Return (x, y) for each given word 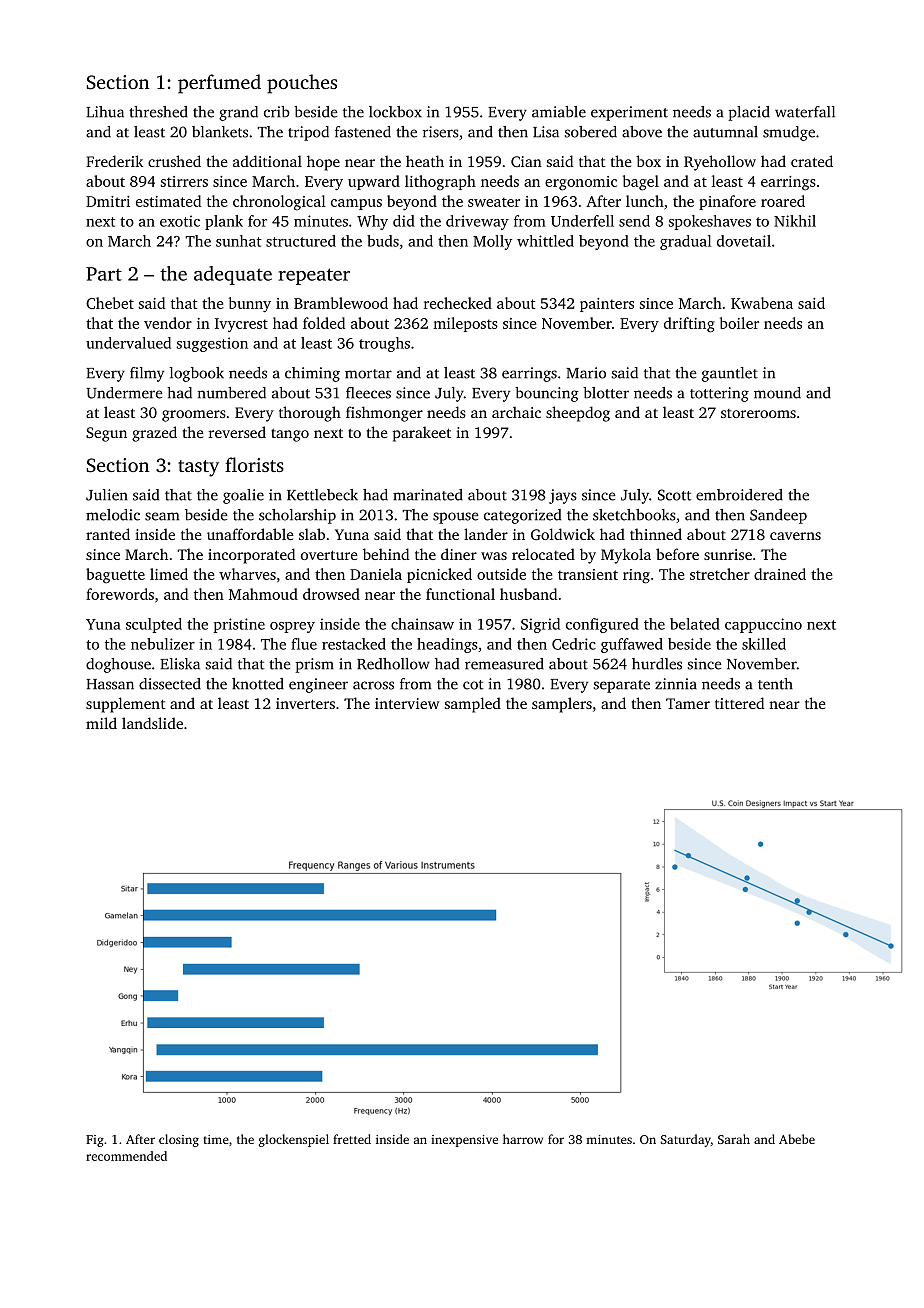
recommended (126, 1156)
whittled (545, 241)
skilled (764, 644)
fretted (352, 1139)
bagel (641, 183)
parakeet (422, 434)
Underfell (582, 221)
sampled (473, 705)
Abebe (797, 1139)
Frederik (114, 161)
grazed (154, 434)
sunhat (238, 241)
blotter (606, 393)
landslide (152, 723)
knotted (258, 684)
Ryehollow (720, 163)
